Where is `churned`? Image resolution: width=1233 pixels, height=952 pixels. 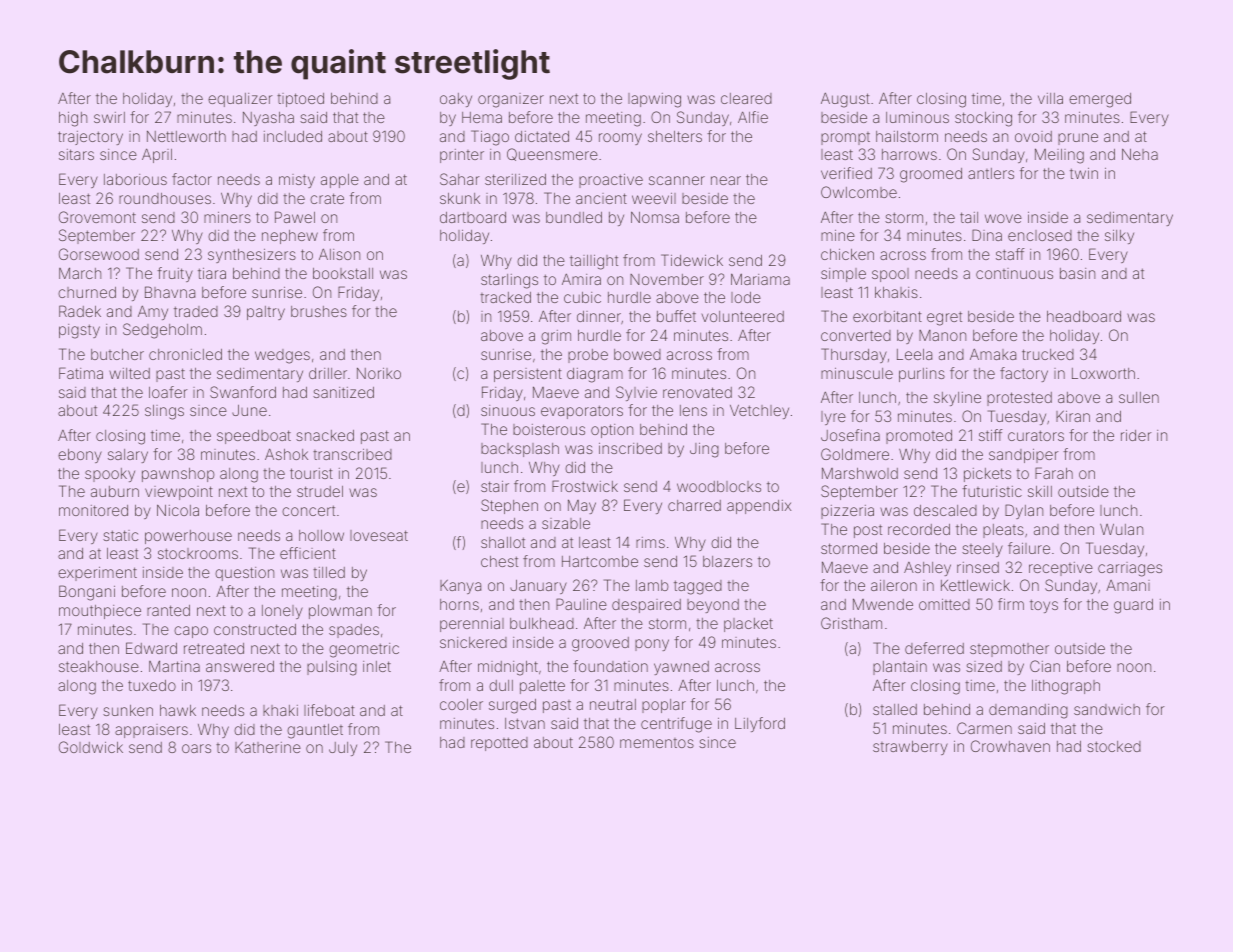 churned is located at coordinates (87, 292).
